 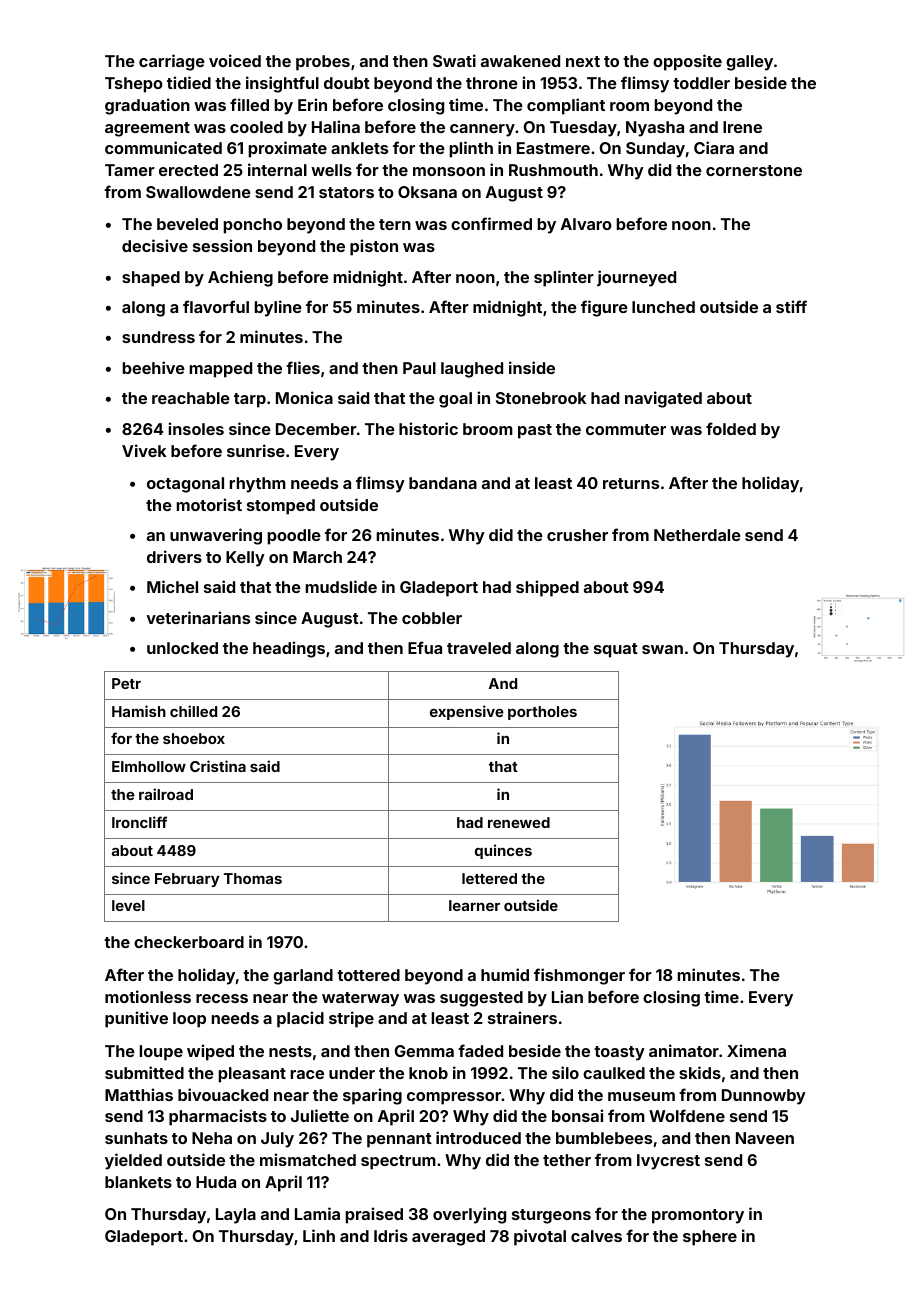 What do you see at coordinates (136, 1138) in the image?
I see `sunhats` at bounding box center [136, 1138].
